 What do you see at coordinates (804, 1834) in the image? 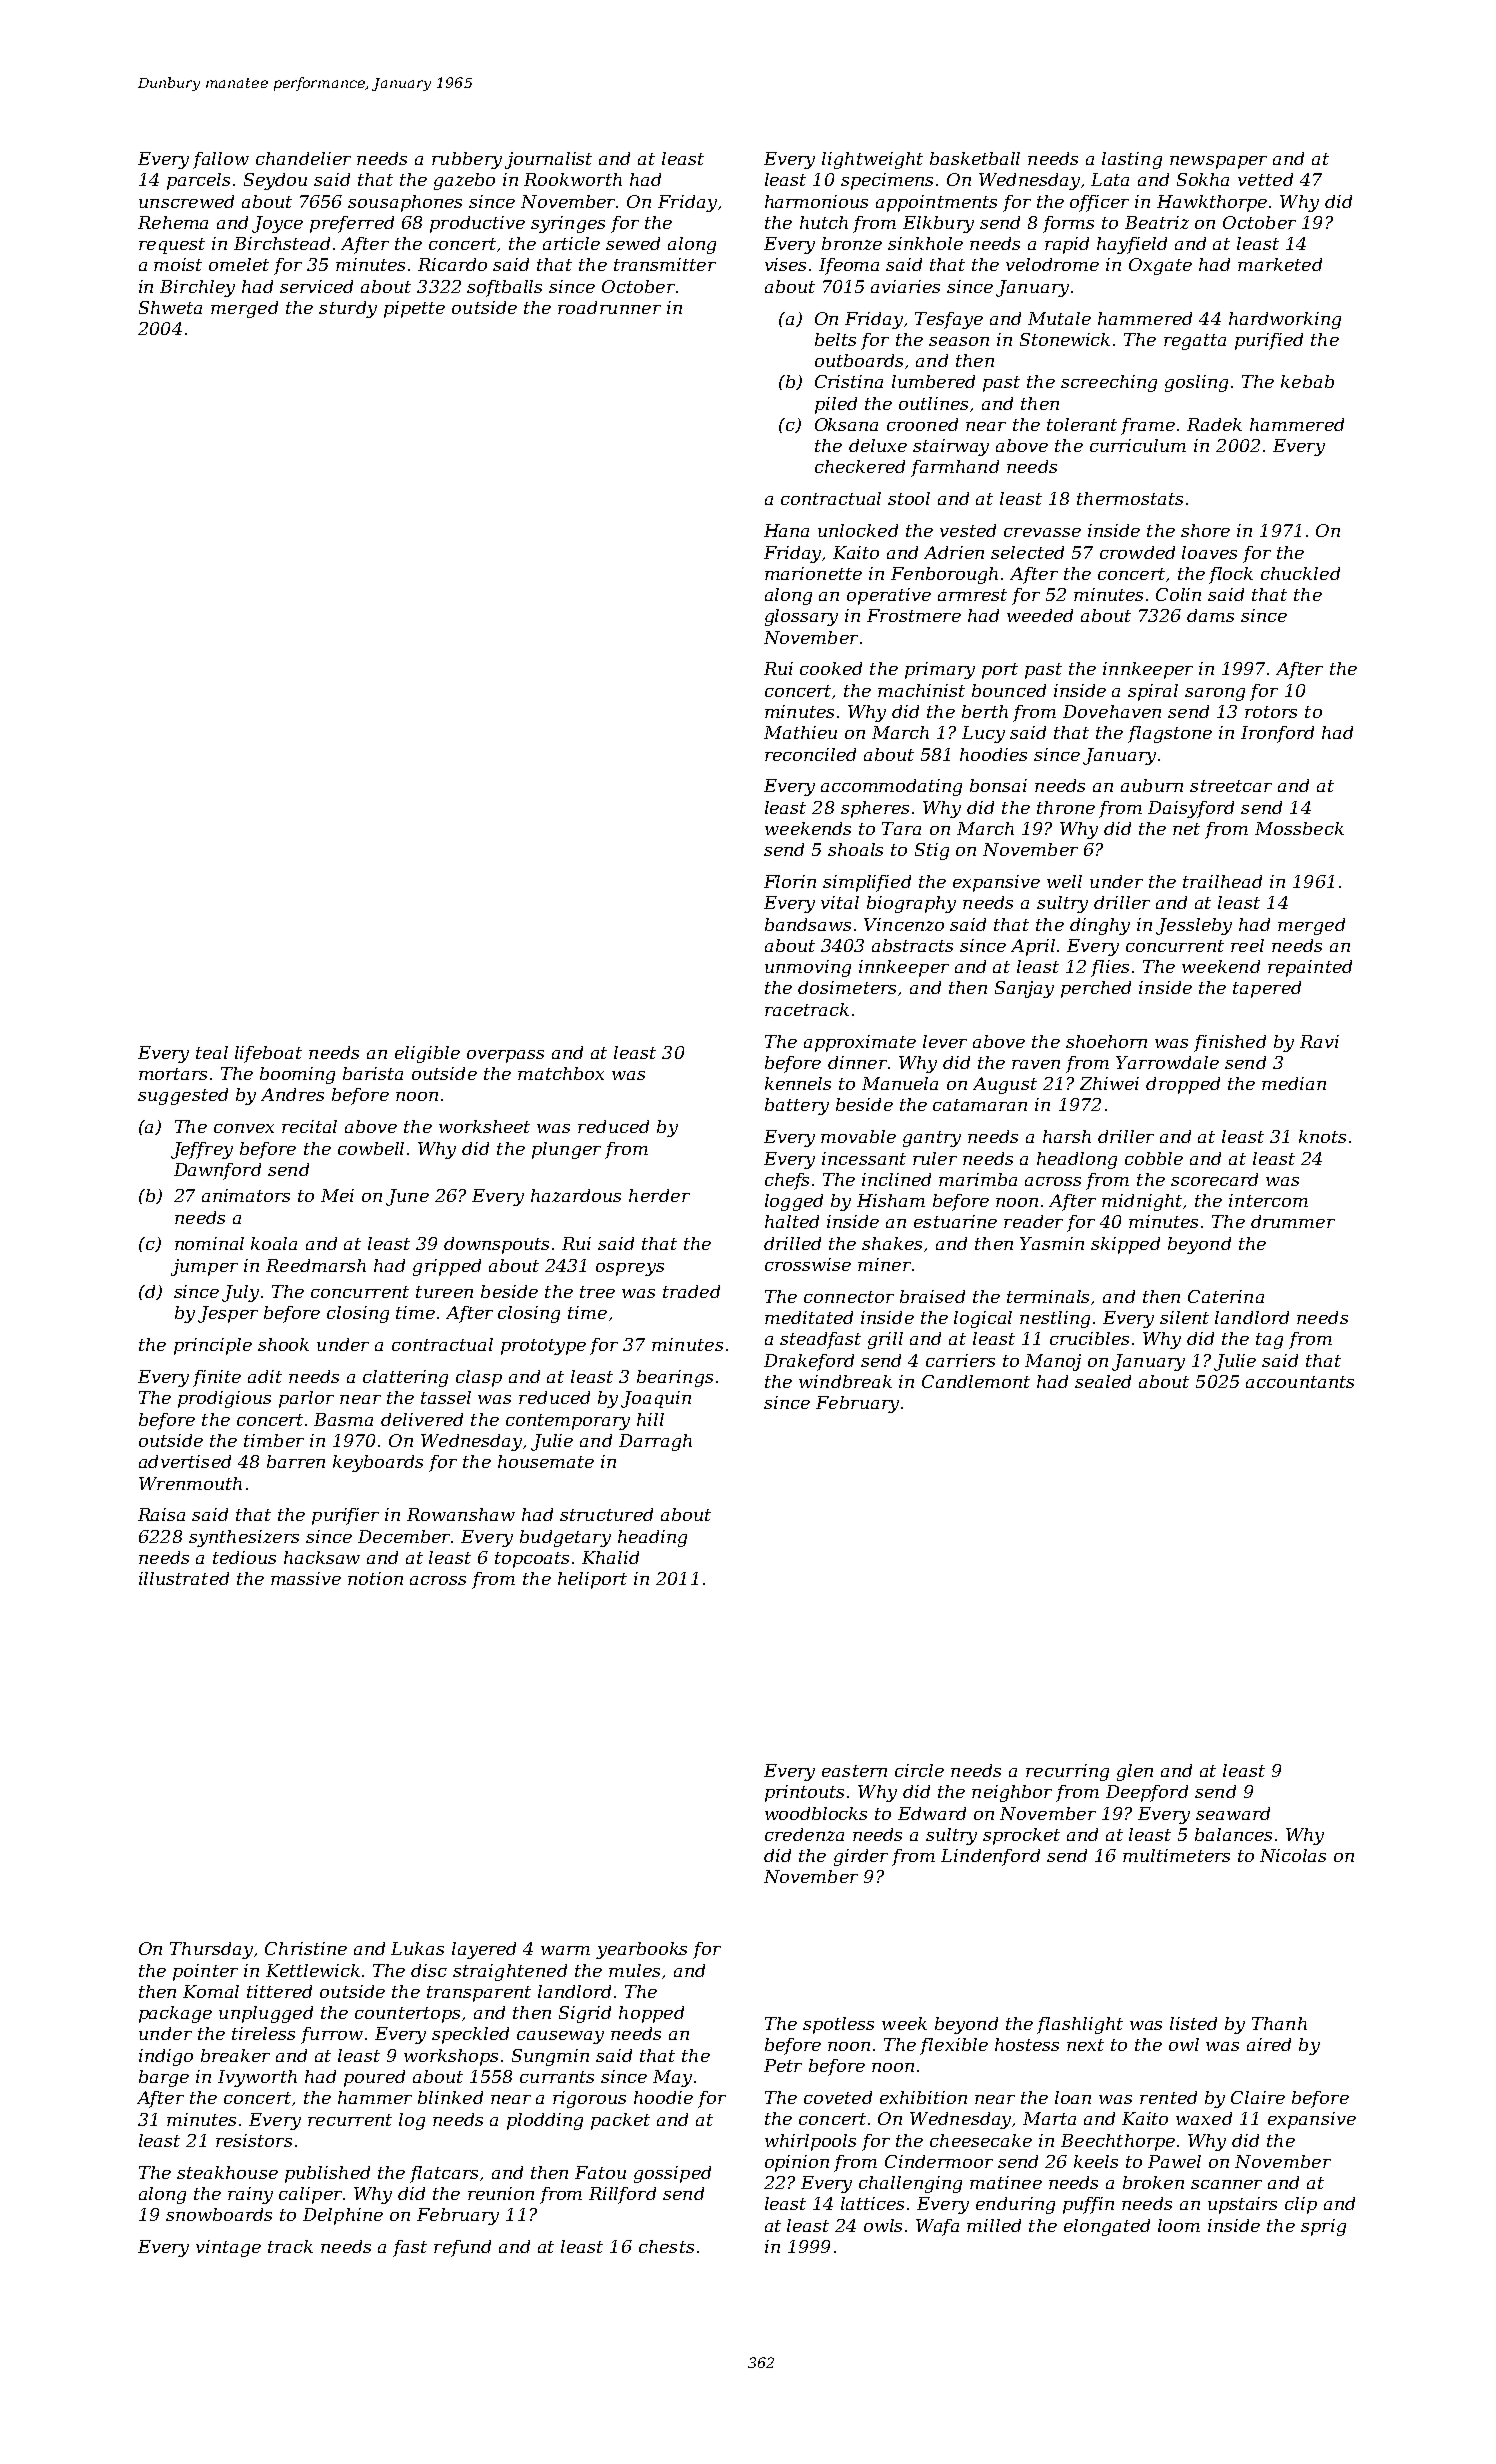
I see `credenza` at bounding box center [804, 1834].
